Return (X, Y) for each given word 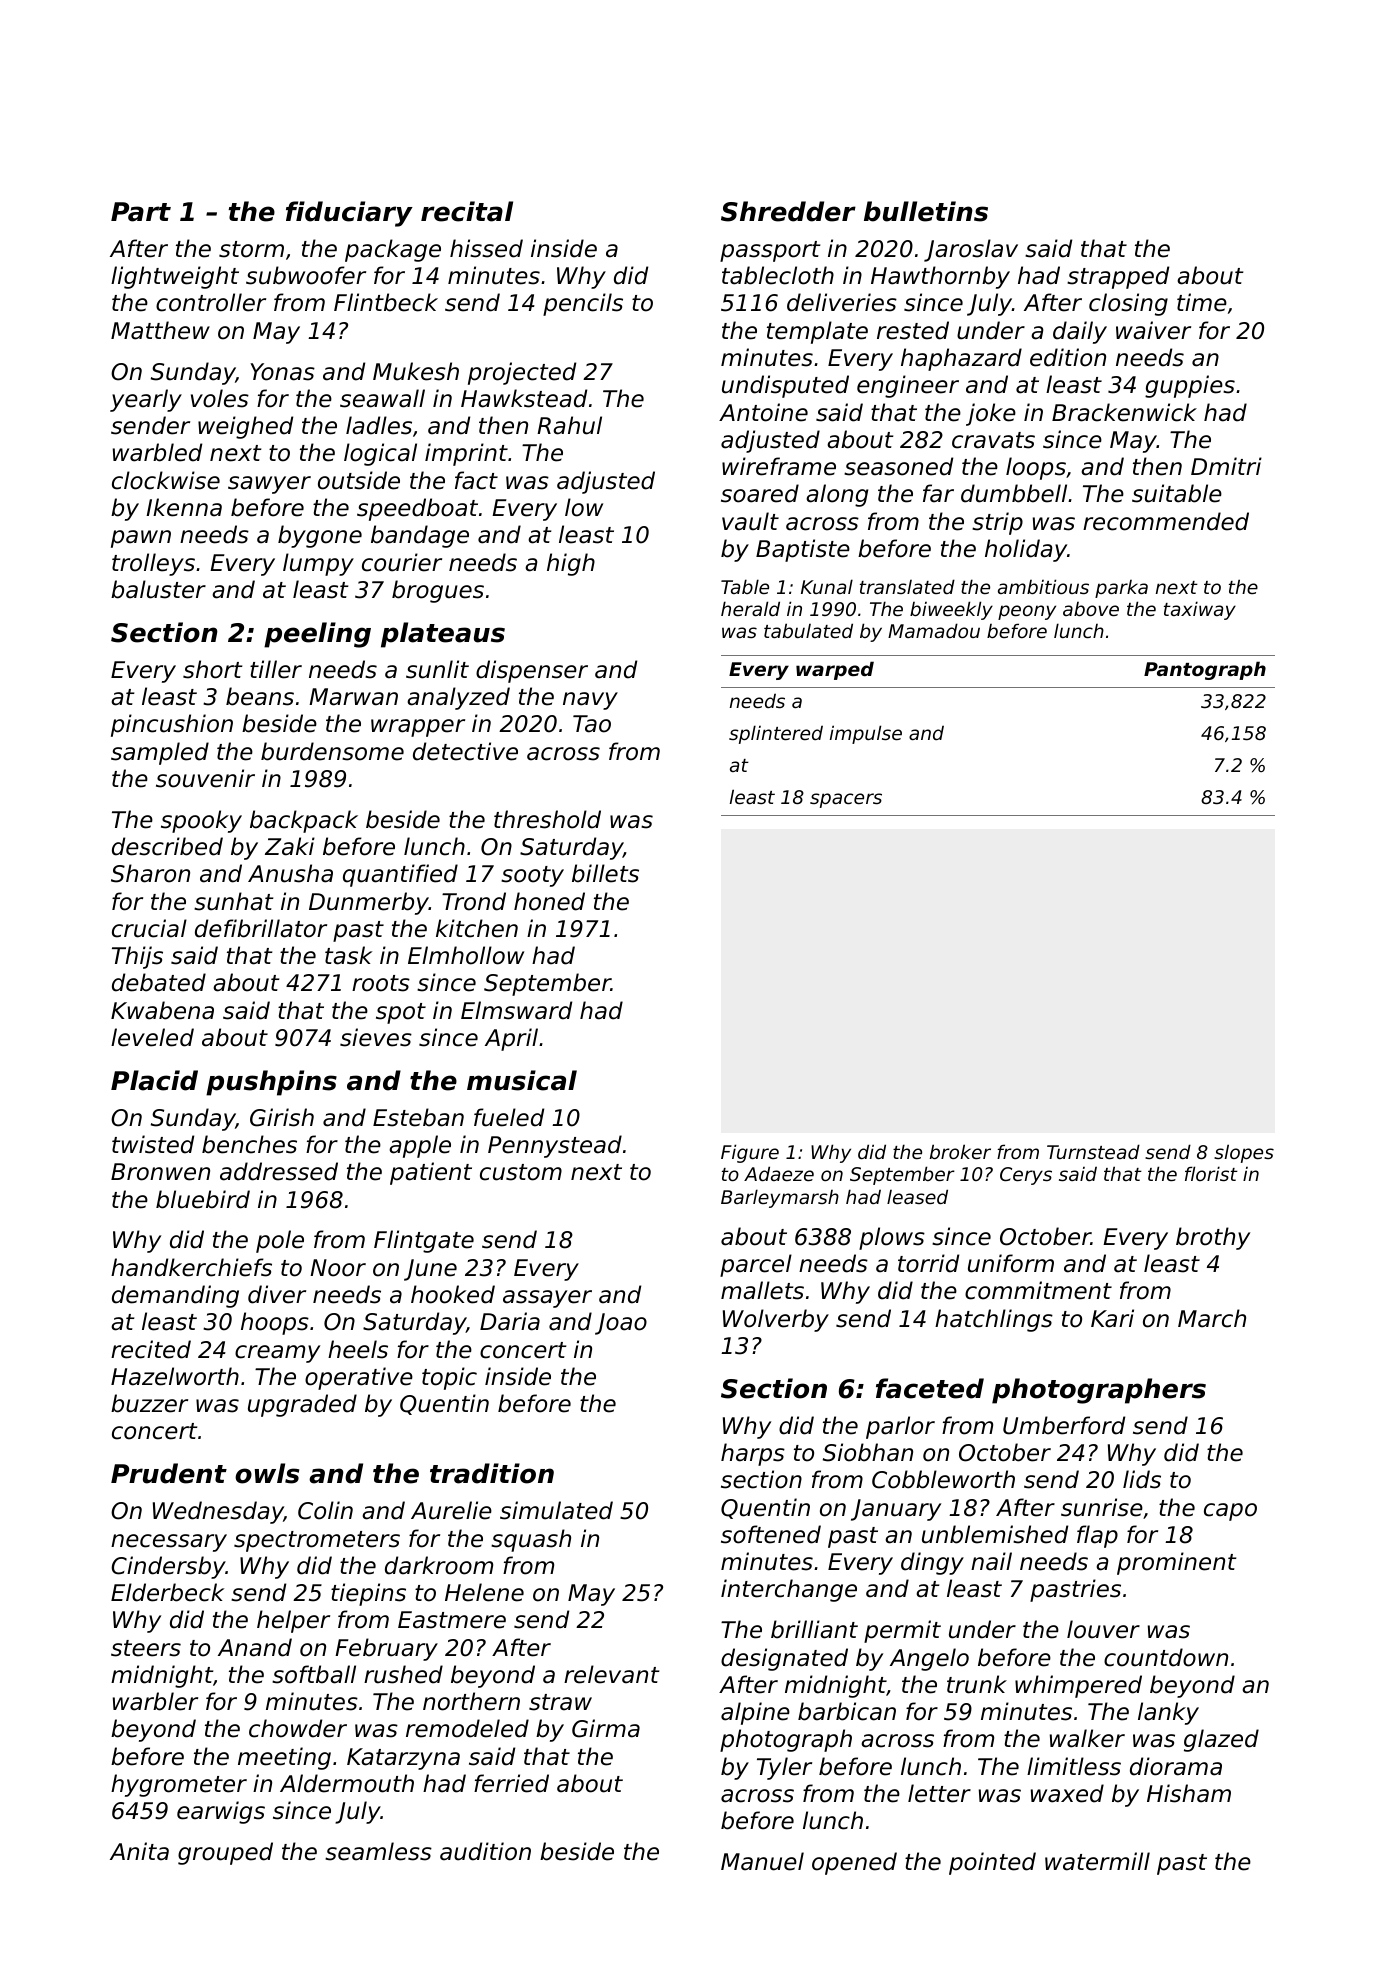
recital (467, 211)
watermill (1097, 1861)
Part (141, 212)
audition (485, 1851)
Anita (139, 1851)
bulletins (926, 211)
